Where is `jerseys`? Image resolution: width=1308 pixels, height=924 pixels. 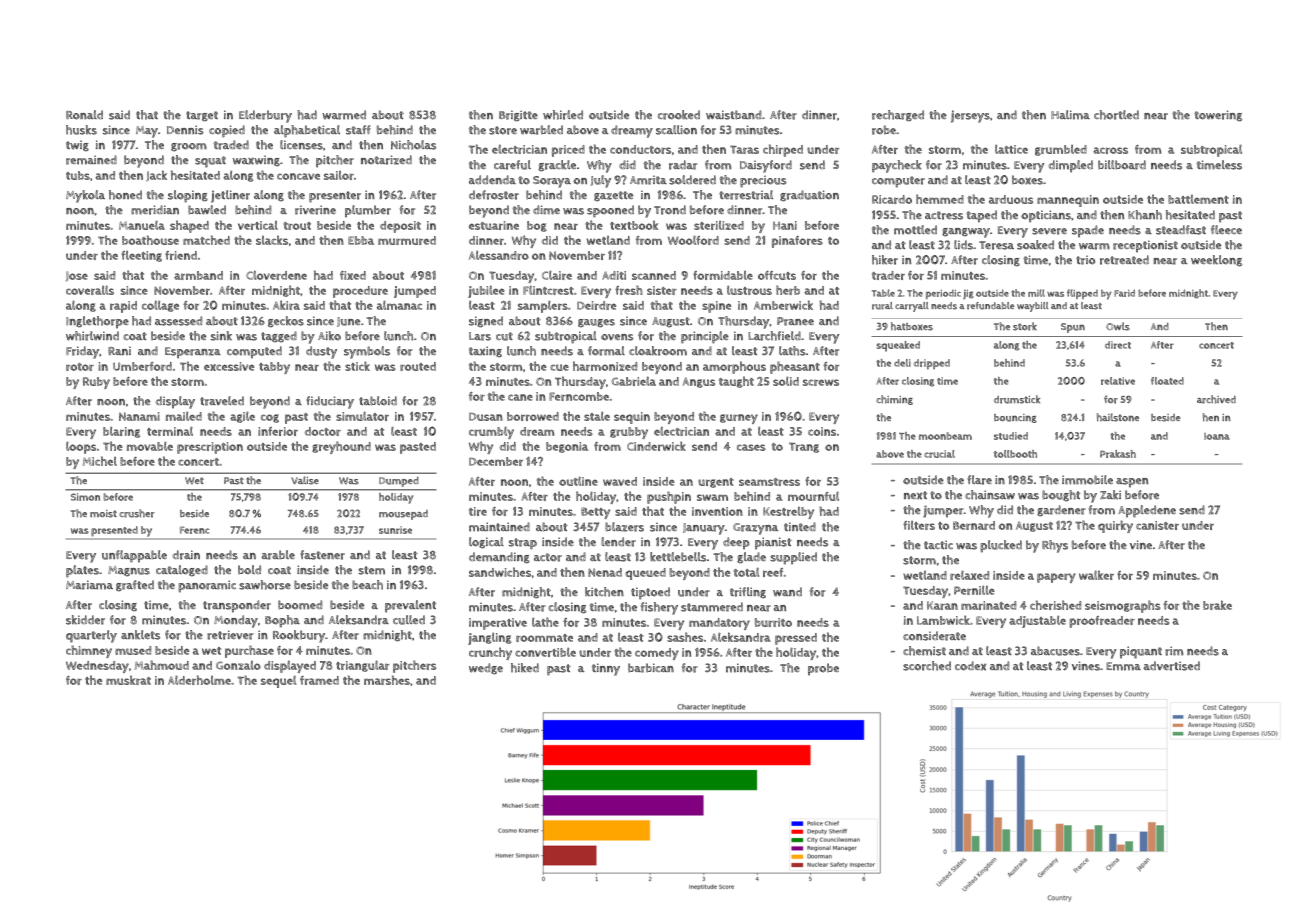
jerseys is located at coordinates (970, 116).
